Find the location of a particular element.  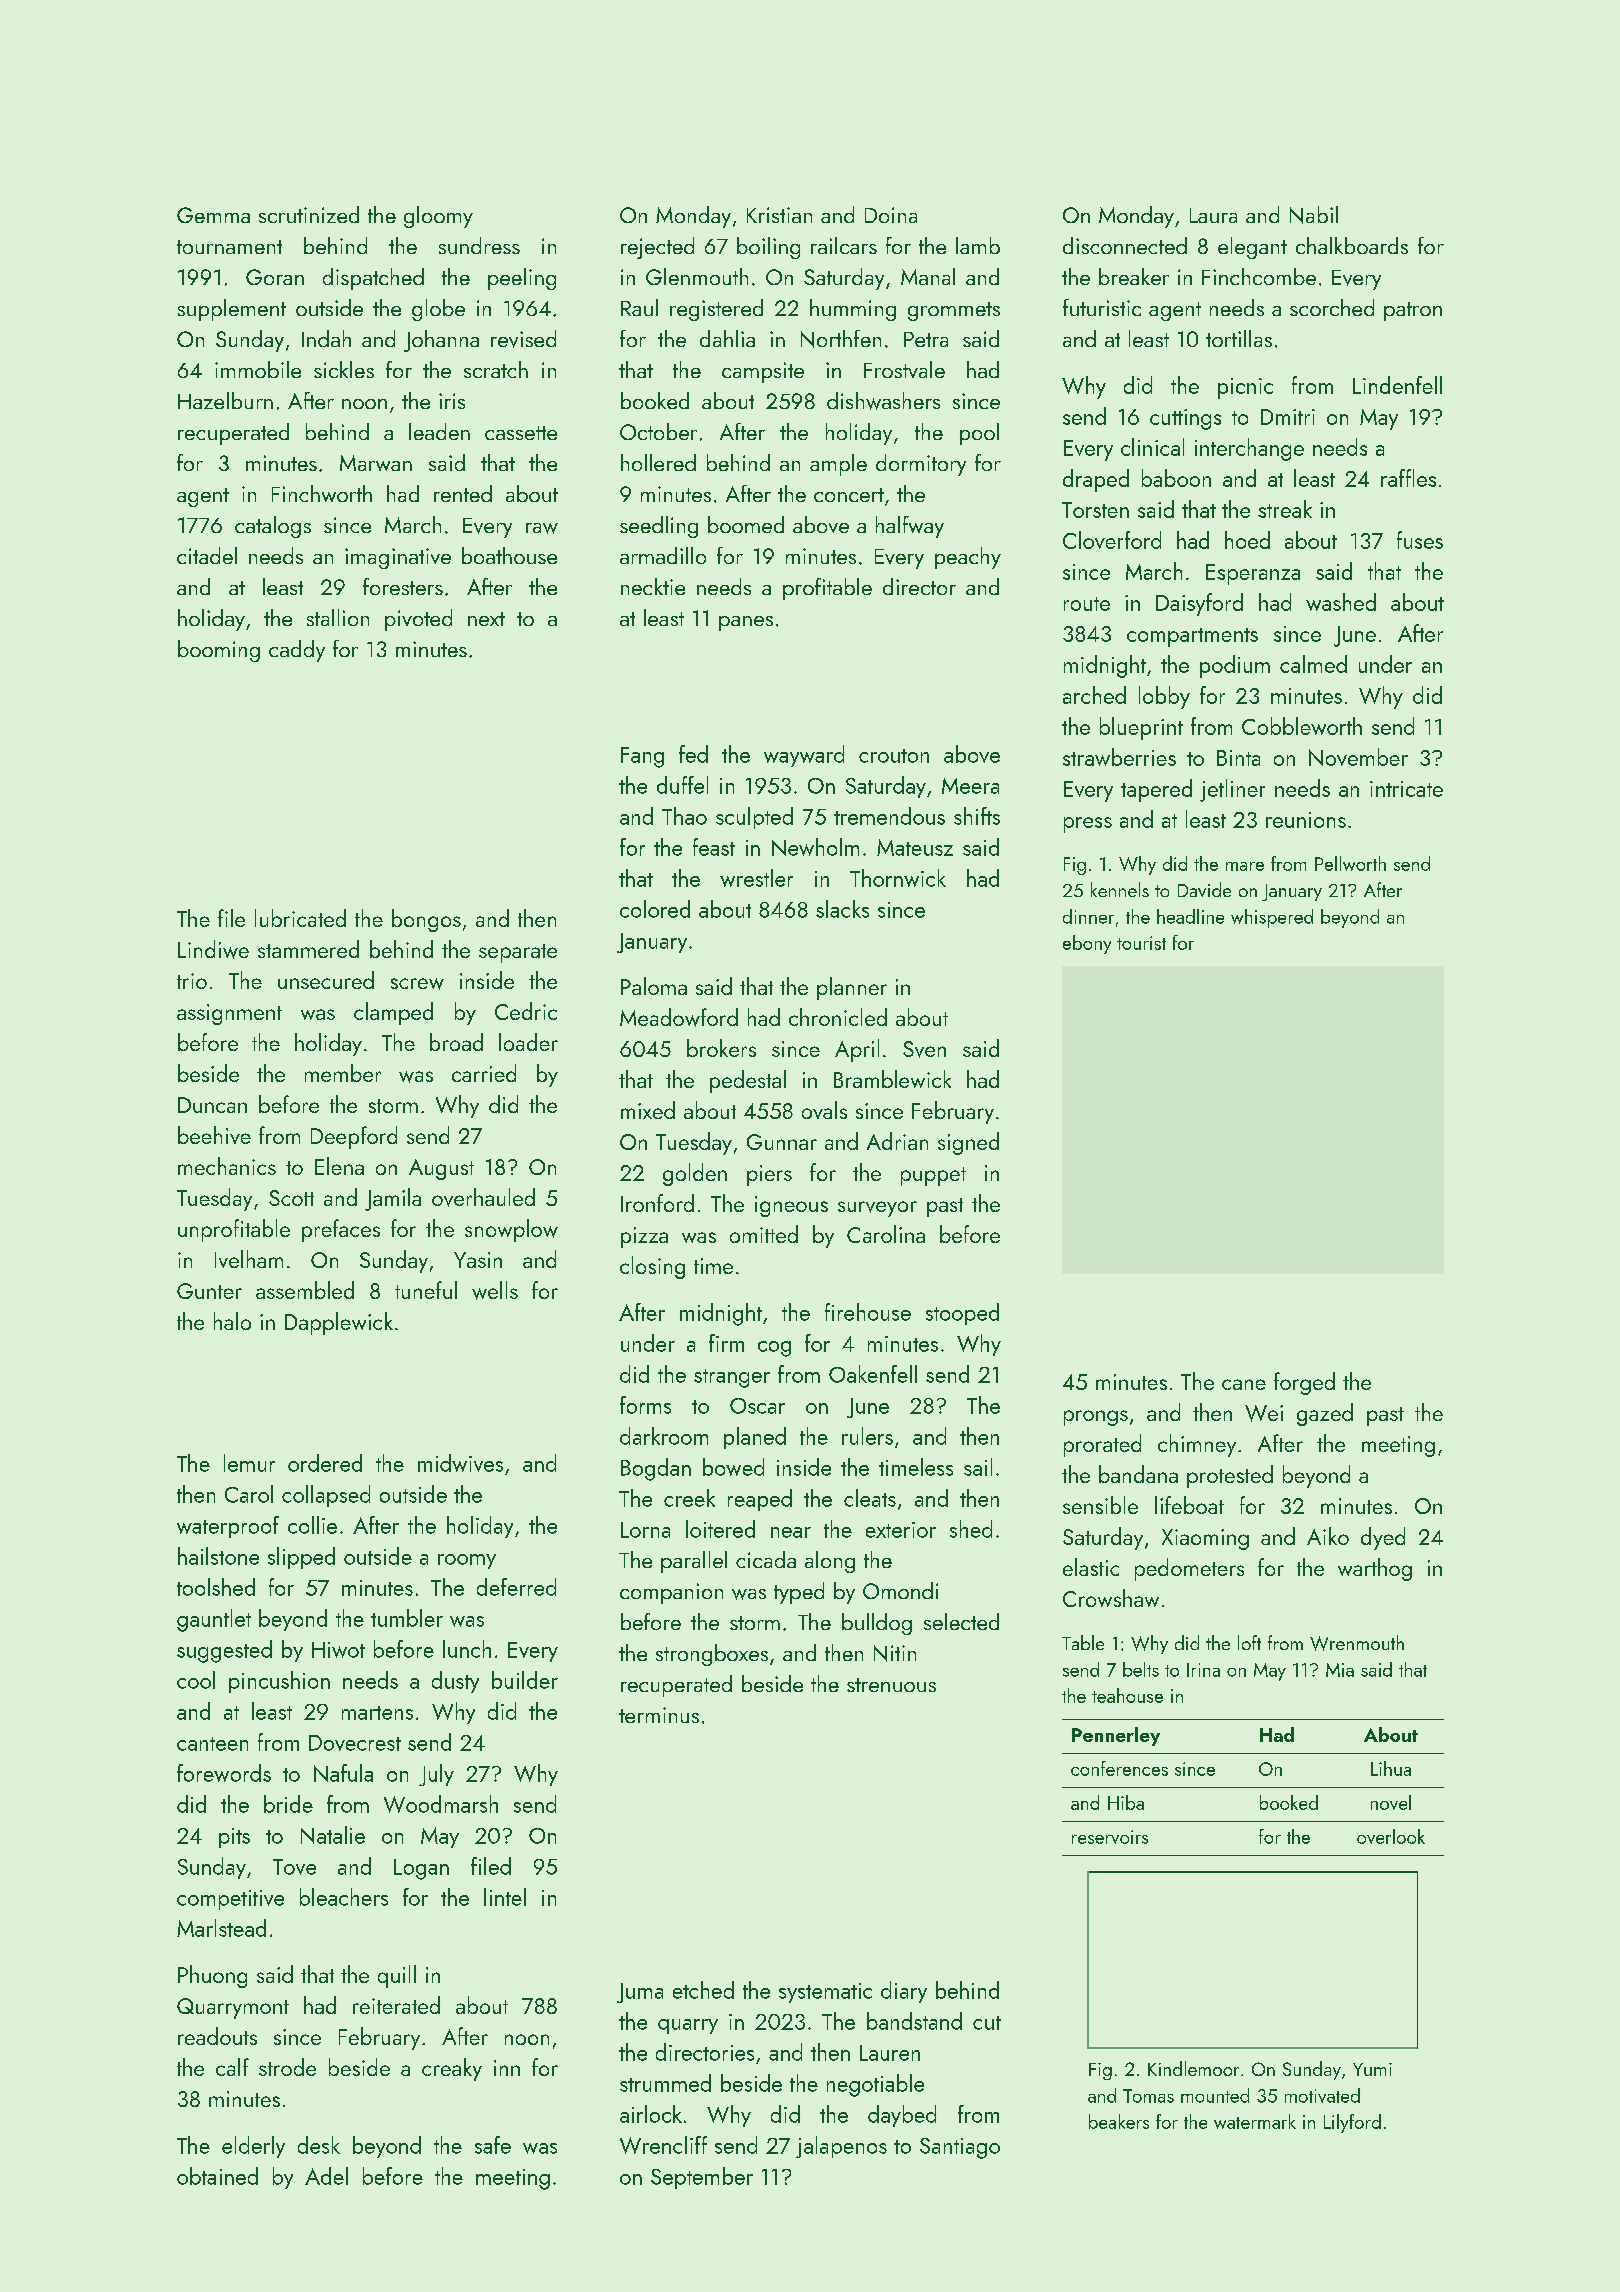

September is located at coordinates (702, 2178).
